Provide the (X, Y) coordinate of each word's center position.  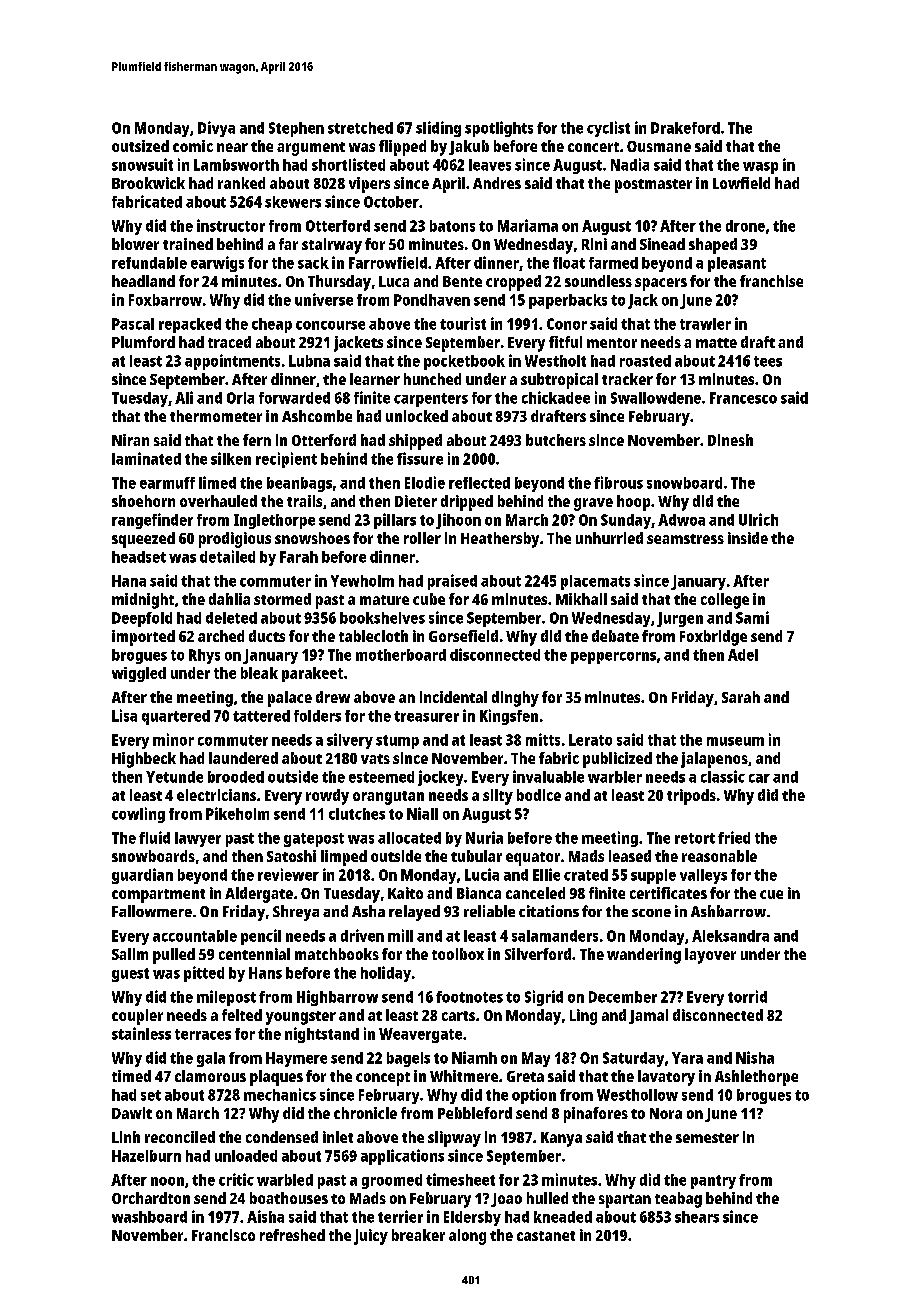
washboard (149, 1217)
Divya (216, 129)
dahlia (229, 599)
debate (615, 636)
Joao (506, 1200)
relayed (414, 913)
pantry (713, 1182)
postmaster (653, 186)
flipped (402, 148)
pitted (204, 974)
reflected (479, 483)
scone (651, 913)
